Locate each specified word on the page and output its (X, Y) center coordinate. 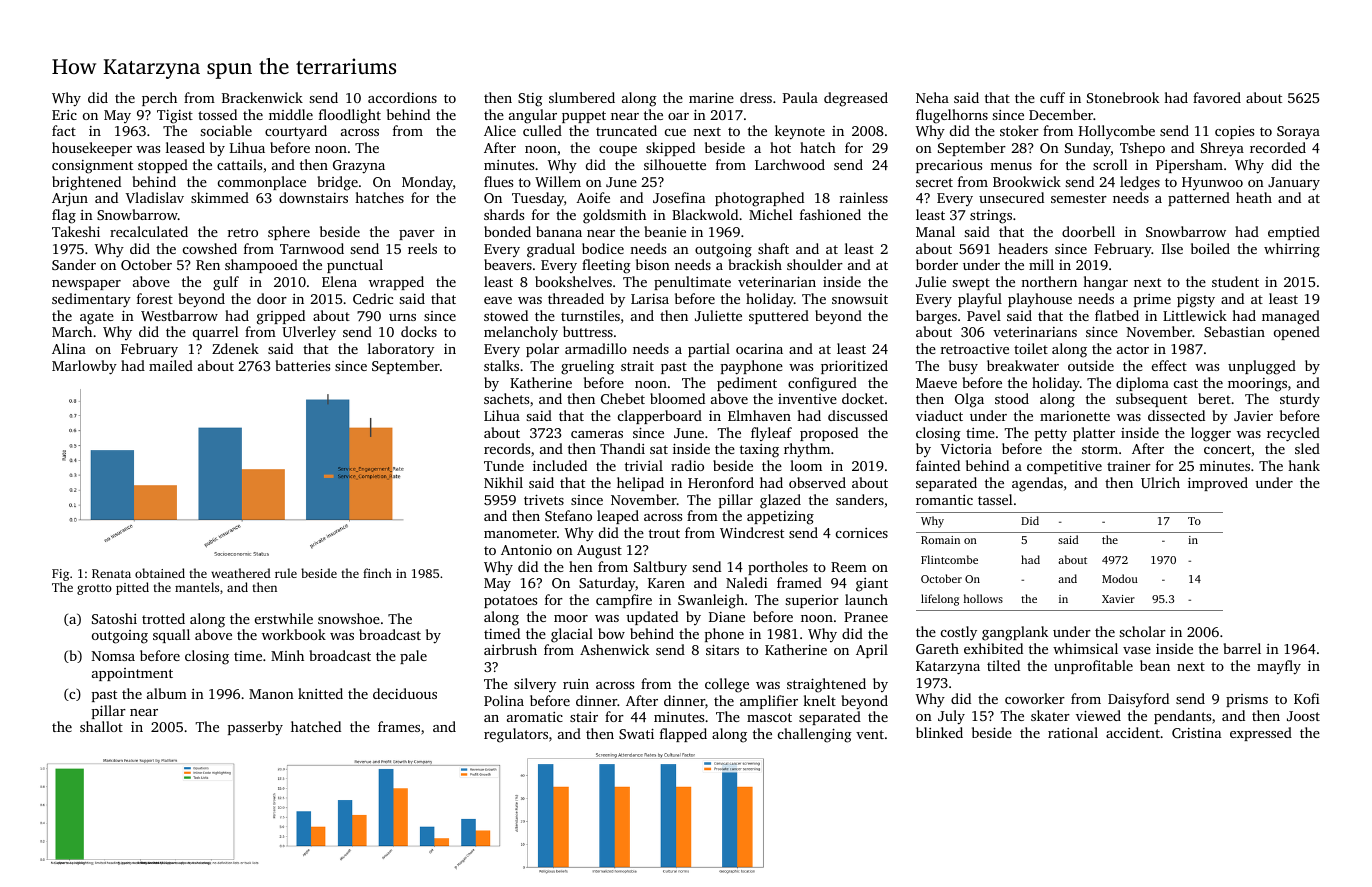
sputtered (779, 317)
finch (377, 573)
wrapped (396, 283)
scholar (1142, 631)
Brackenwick (262, 97)
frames (399, 726)
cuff (1052, 97)
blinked (939, 732)
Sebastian (1234, 331)
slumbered (582, 97)
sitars (722, 649)
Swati (636, 733)
